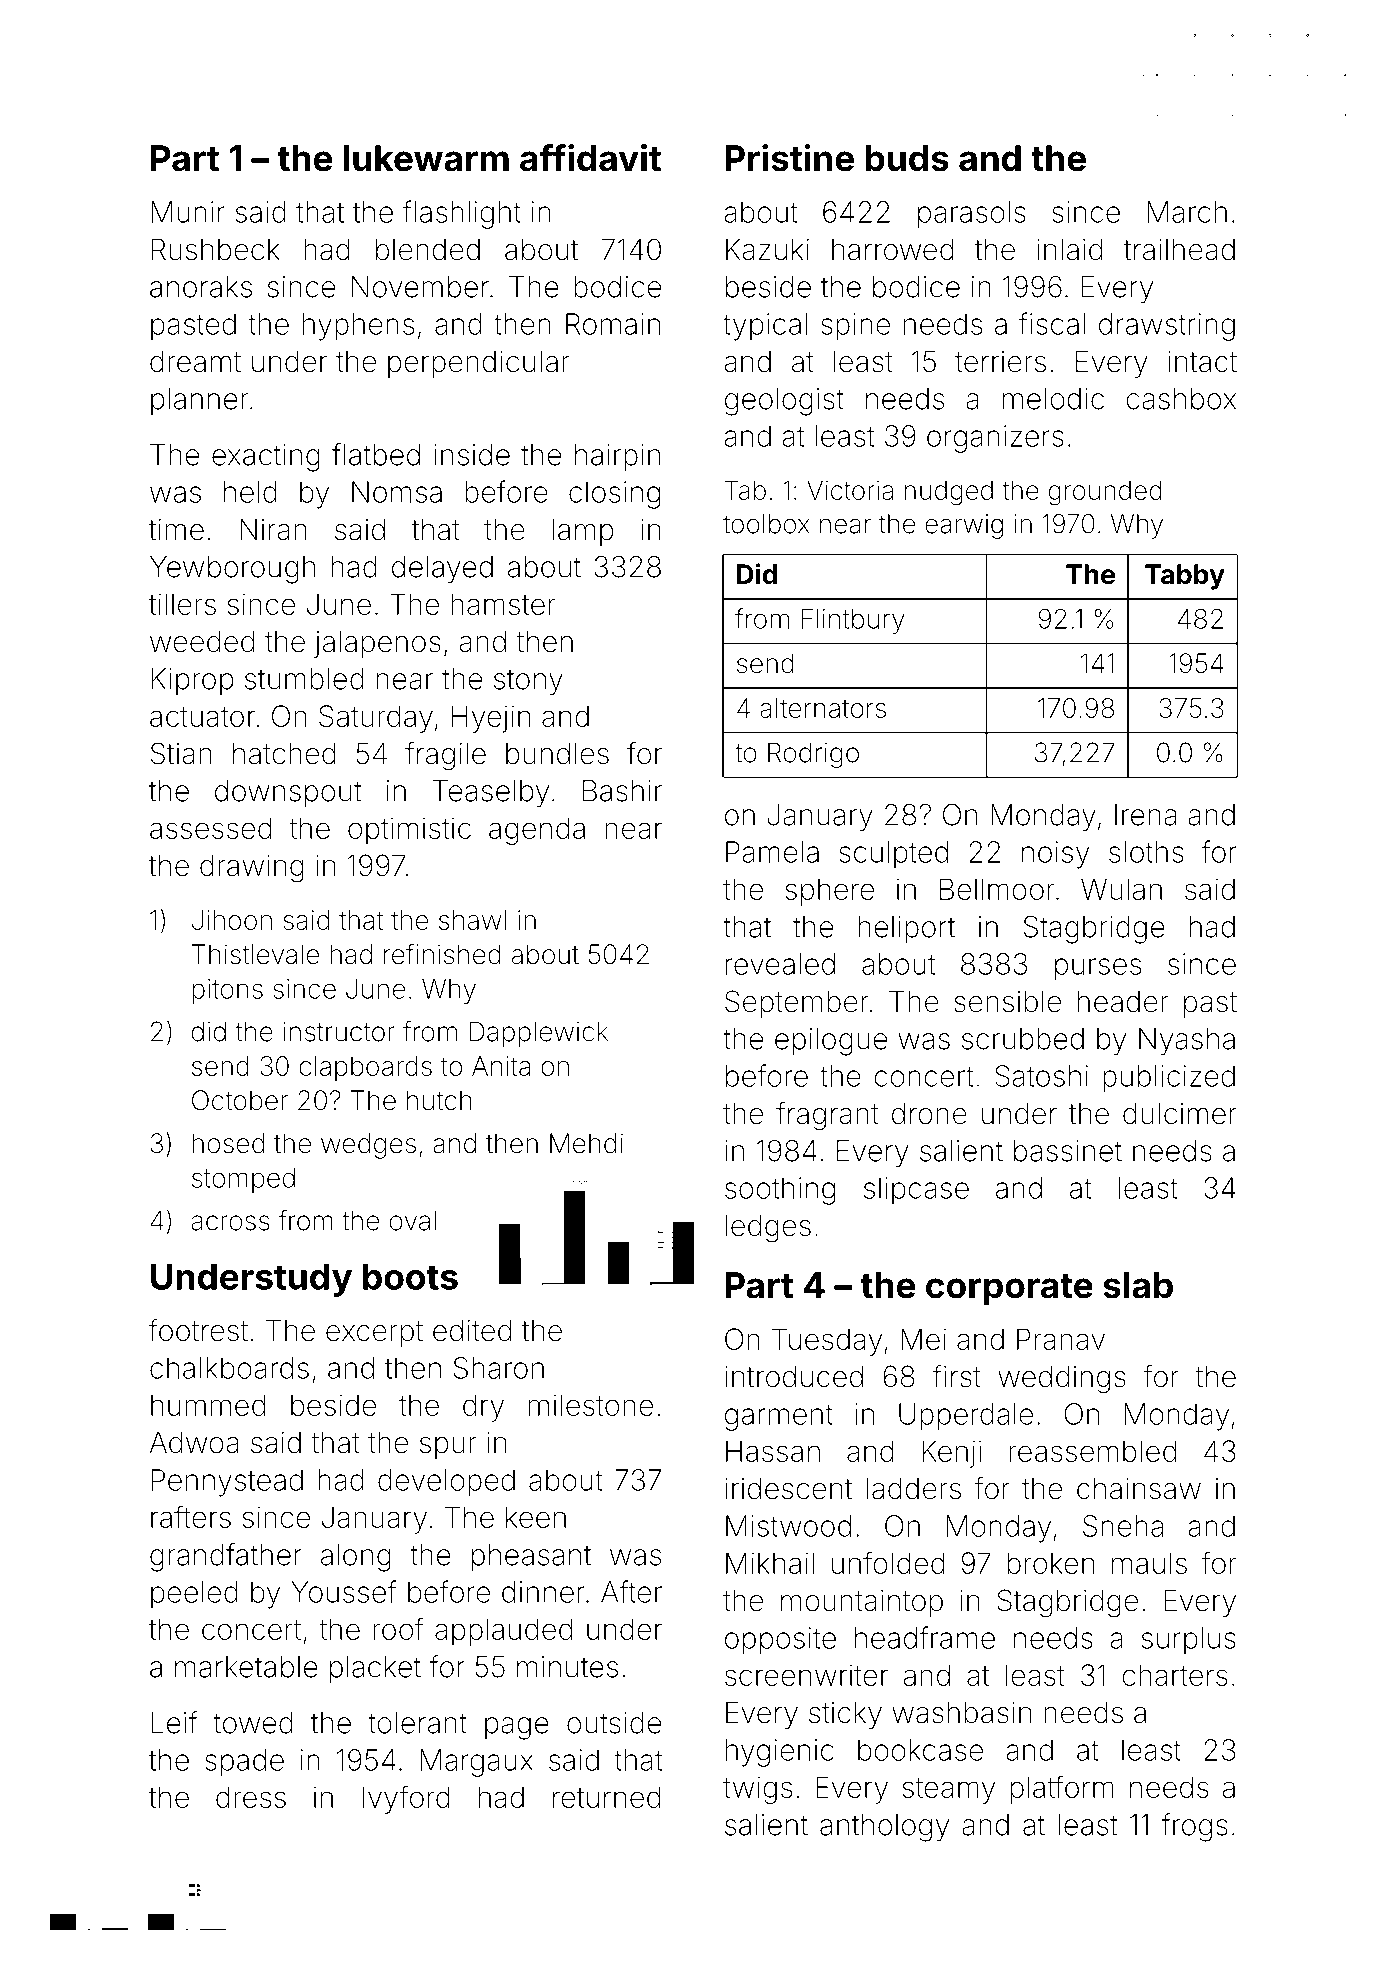 This screenshot has width=1386, height=1969. Describe the element at coordinates (538, 1034) in the screenshot. I see `Dapplewick` at that location.
